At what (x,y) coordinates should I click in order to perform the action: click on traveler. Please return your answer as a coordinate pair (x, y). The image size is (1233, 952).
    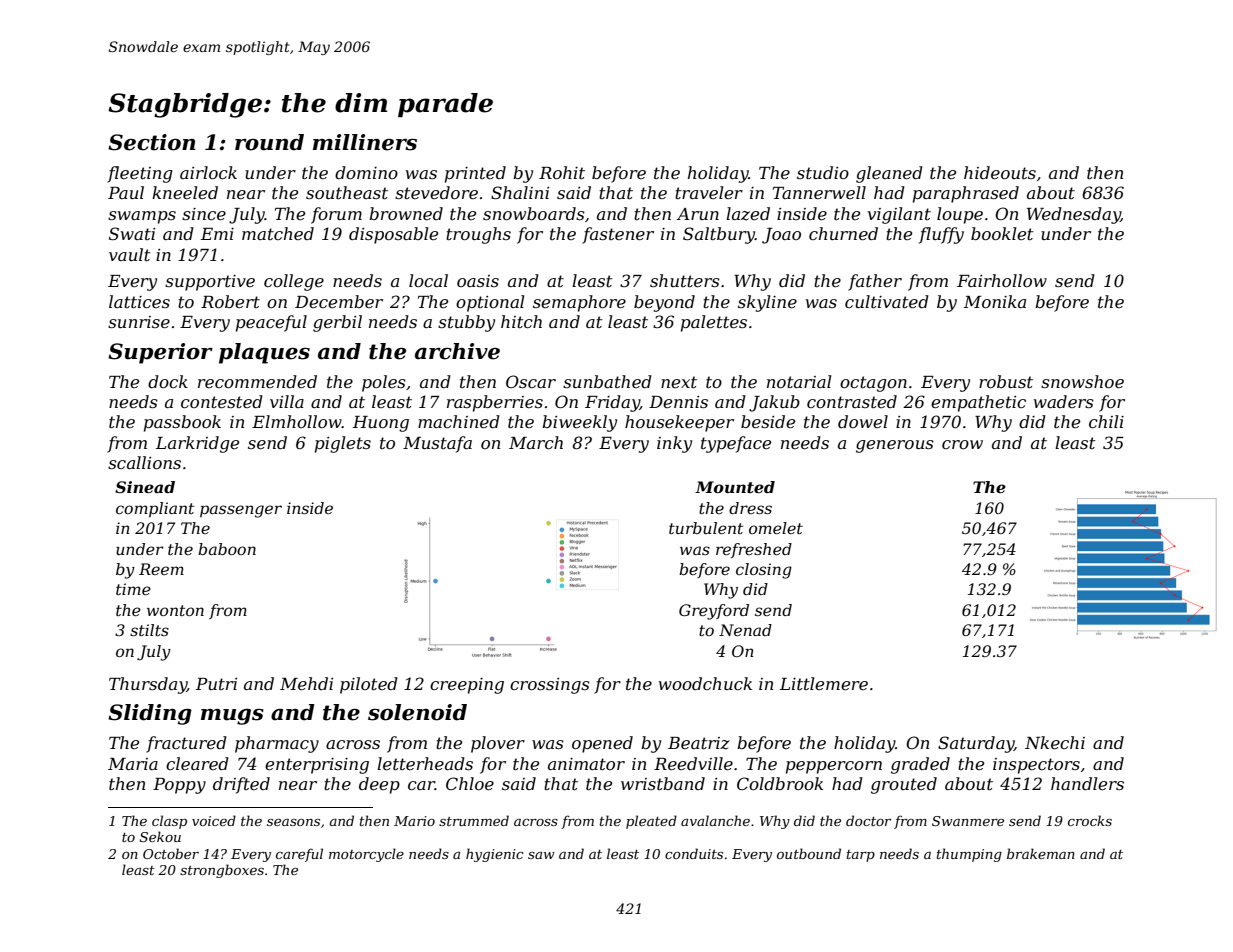
    Looking at the image, I should click on (709, 192).
